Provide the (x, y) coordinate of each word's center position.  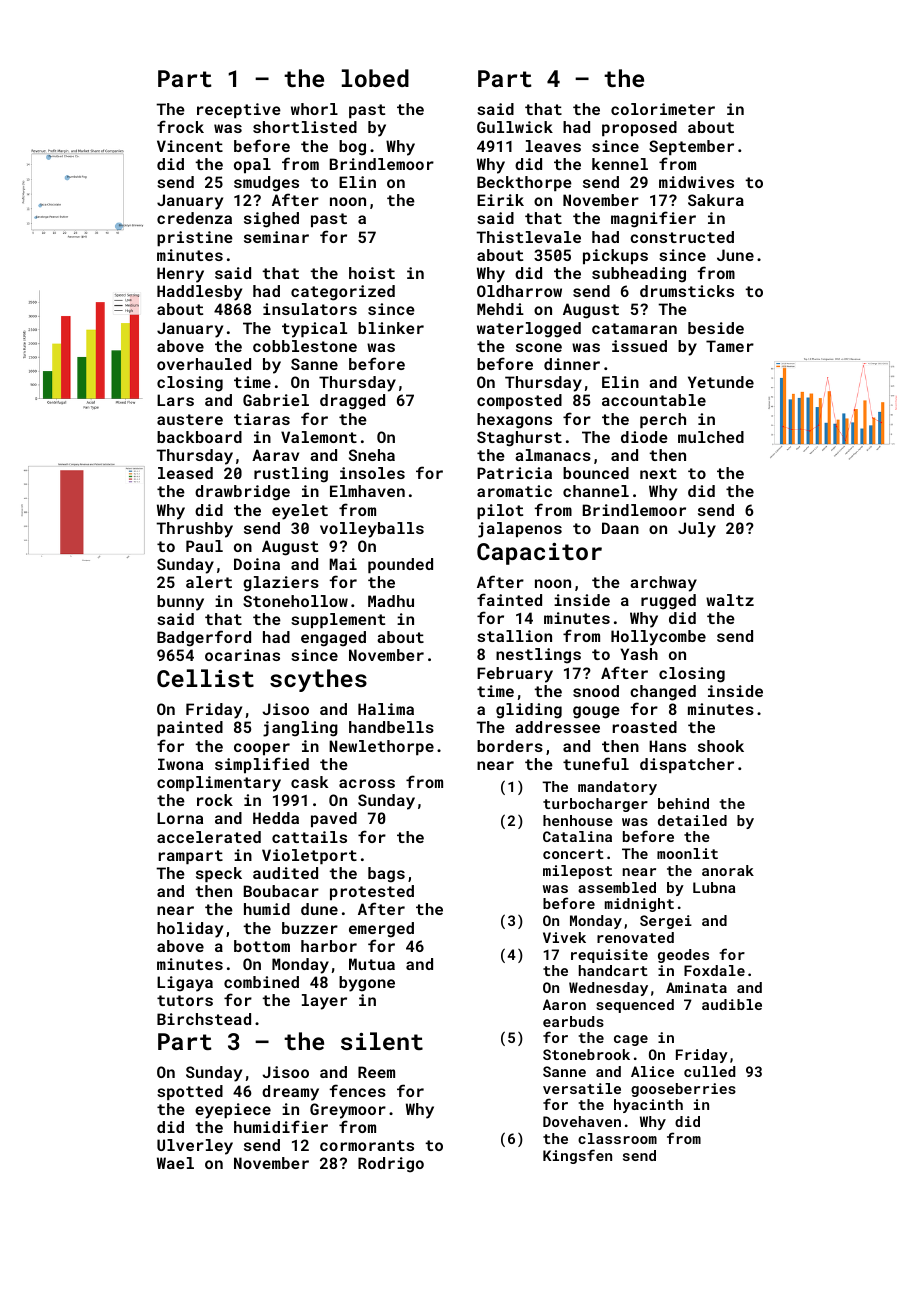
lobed (375, 78)
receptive (239, 110)
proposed (639, 128)
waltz (730, 600)
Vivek (564, 937)
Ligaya (185, 984)
